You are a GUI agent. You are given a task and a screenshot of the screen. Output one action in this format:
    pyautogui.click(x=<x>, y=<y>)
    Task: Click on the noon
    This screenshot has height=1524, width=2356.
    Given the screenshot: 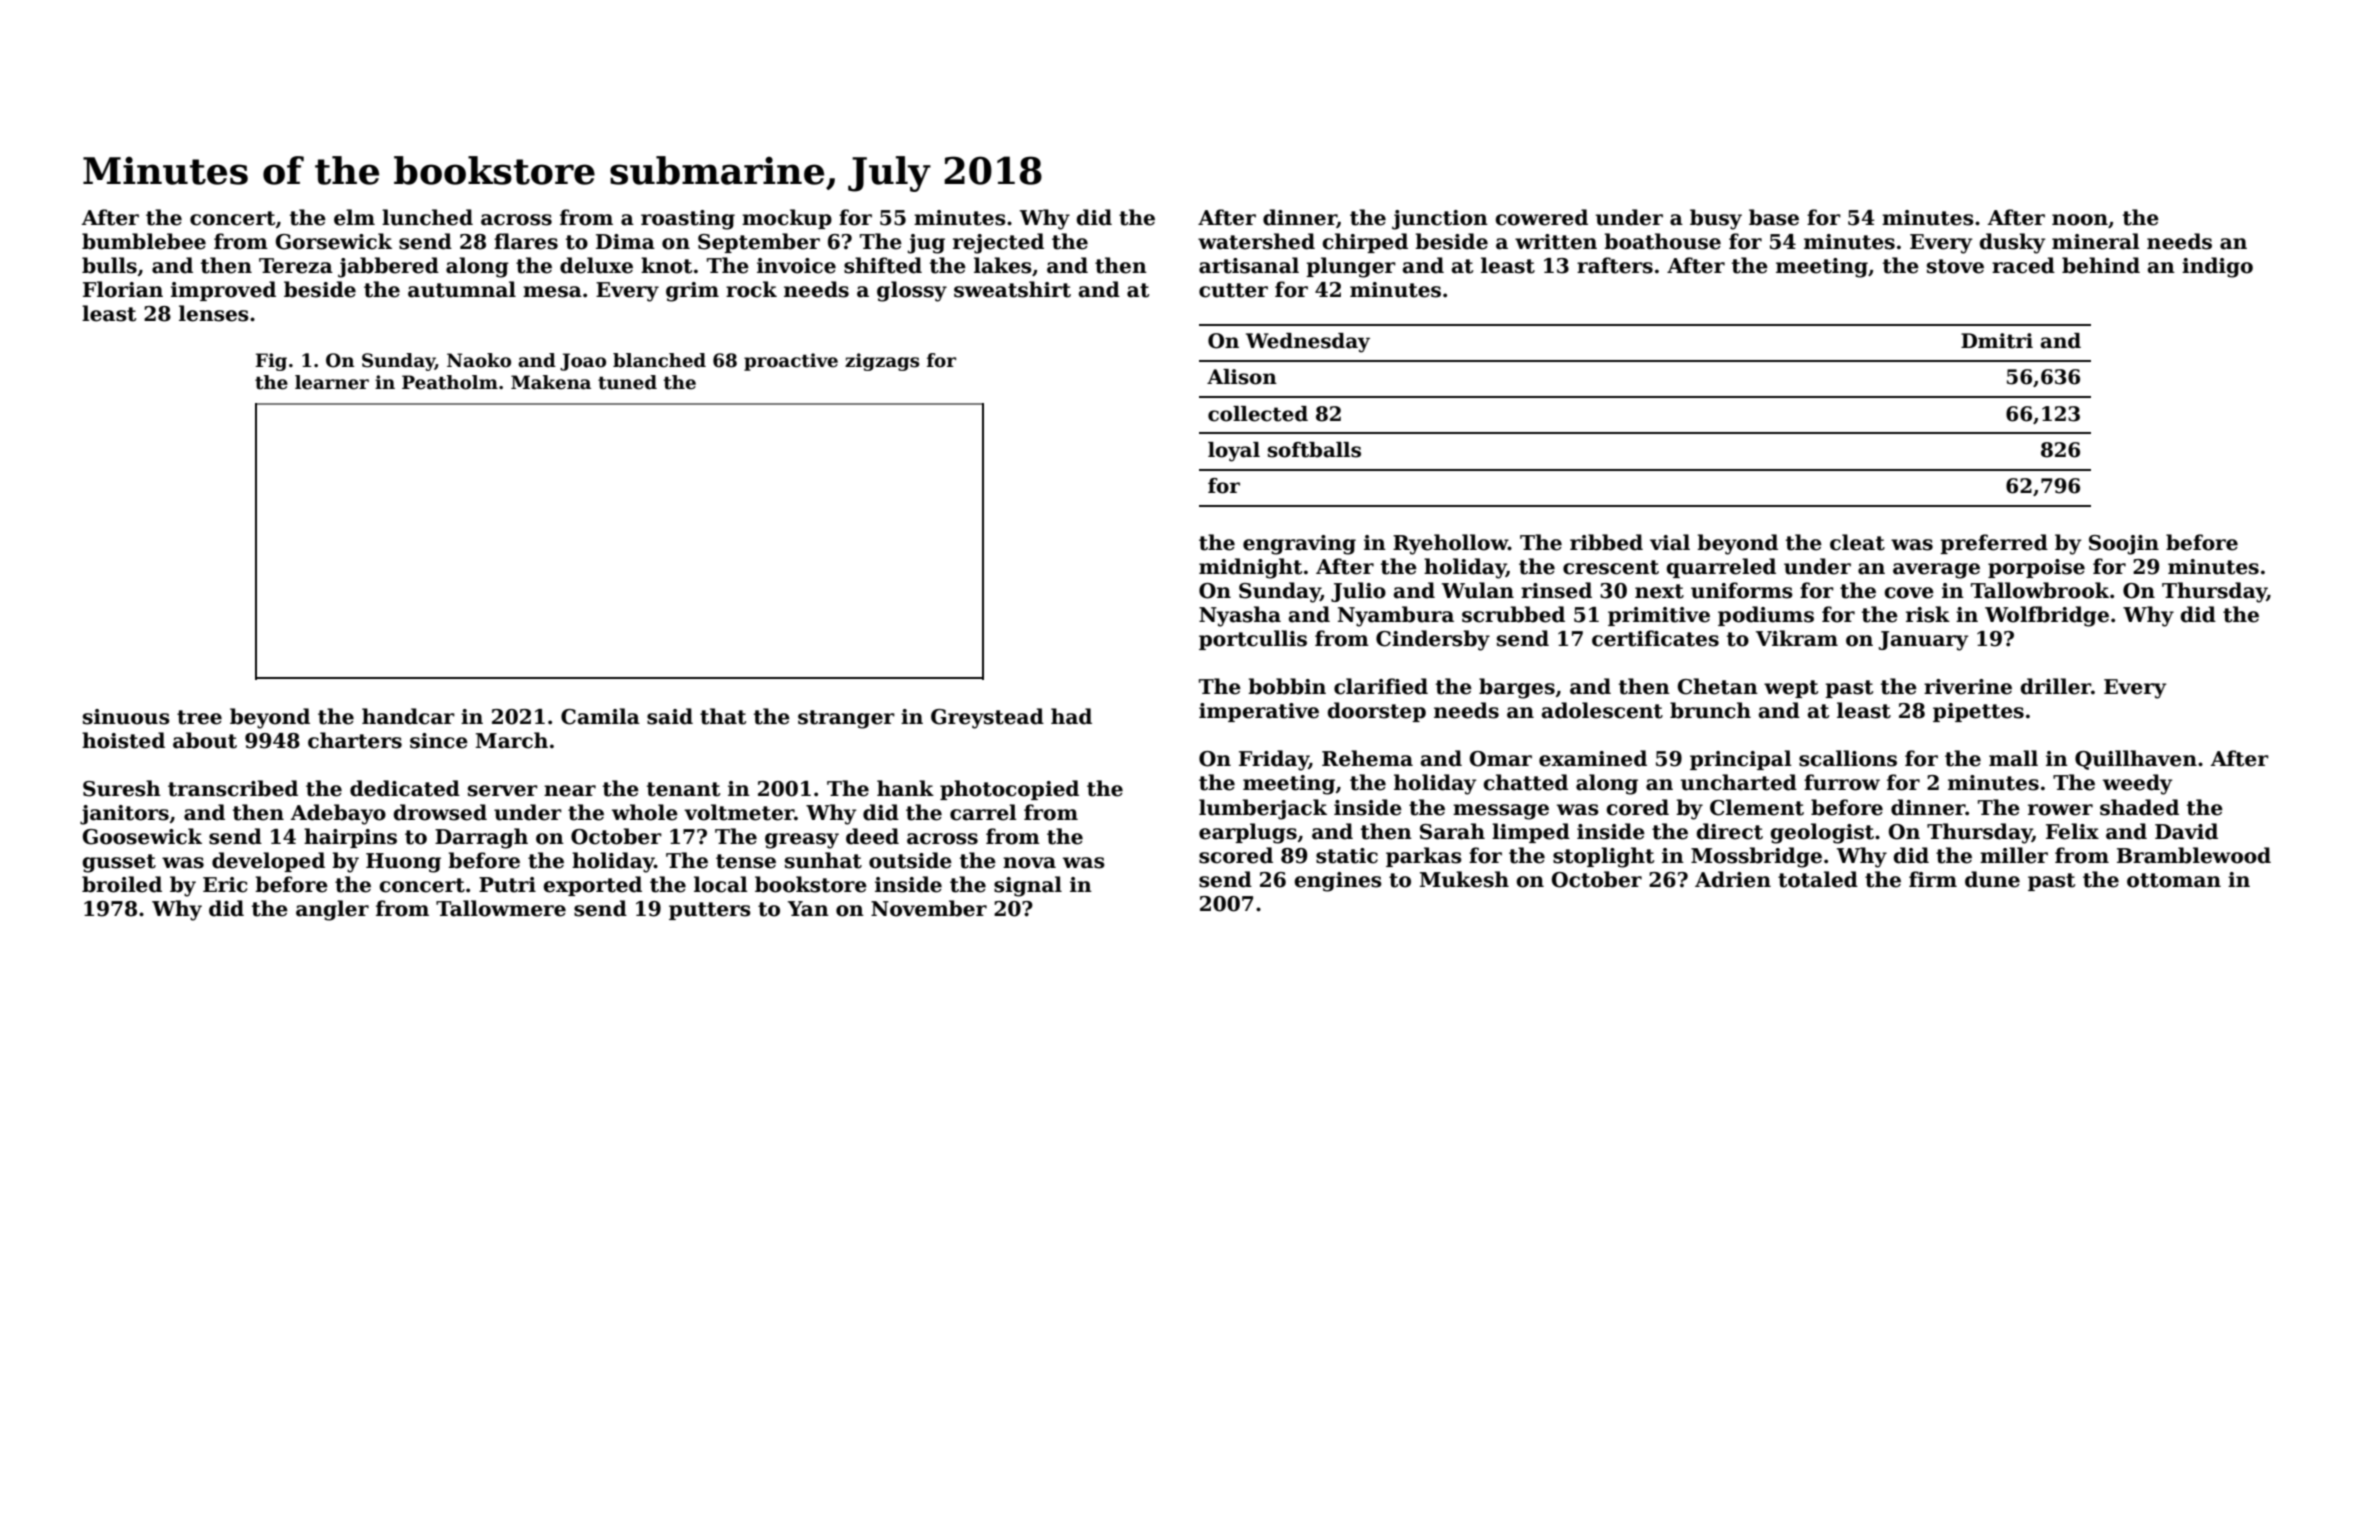 What is the action you would take?
    pyautogui.click(x=2080, y=220)
